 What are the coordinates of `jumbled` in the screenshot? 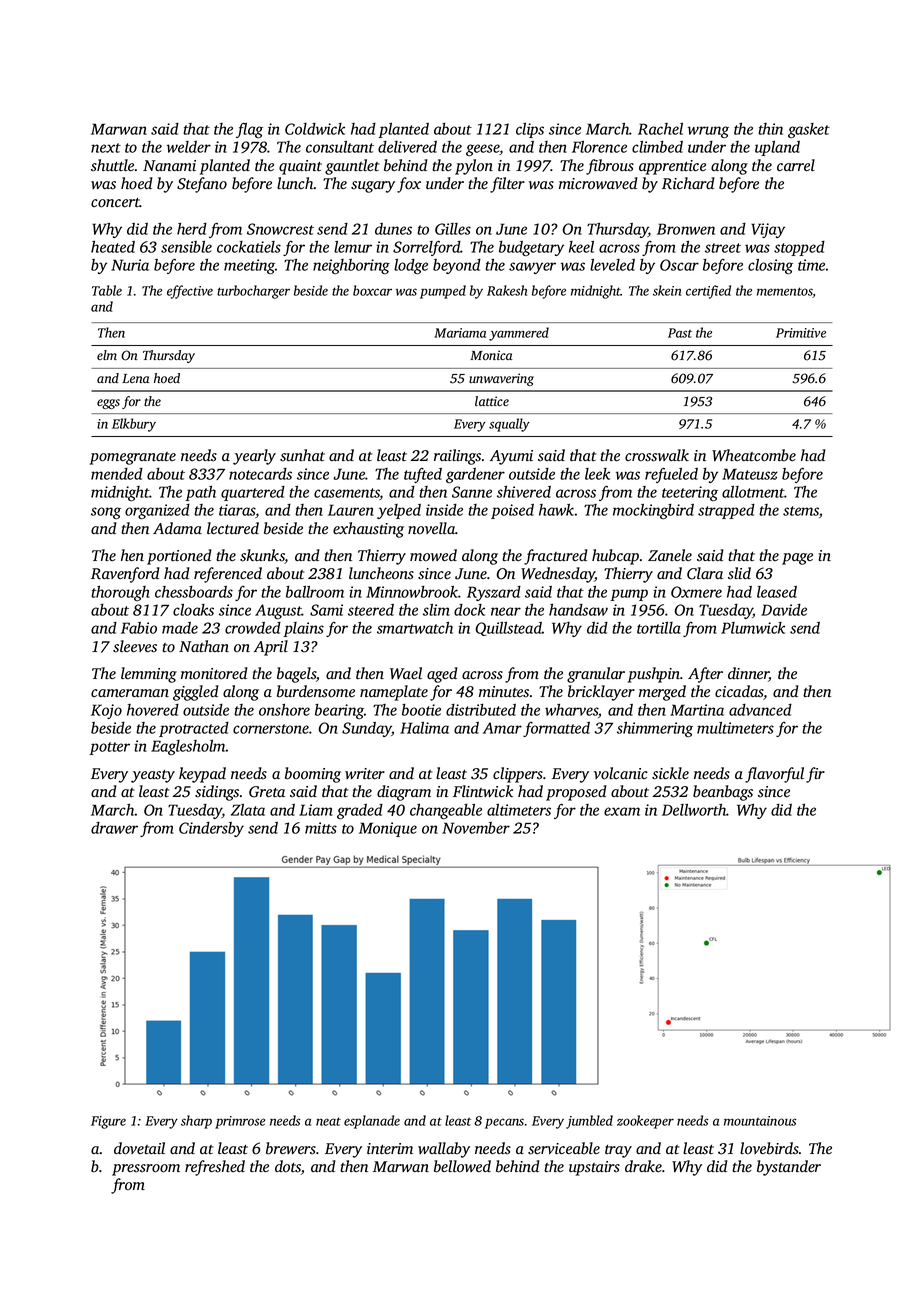 It's located at (589, 1122).
